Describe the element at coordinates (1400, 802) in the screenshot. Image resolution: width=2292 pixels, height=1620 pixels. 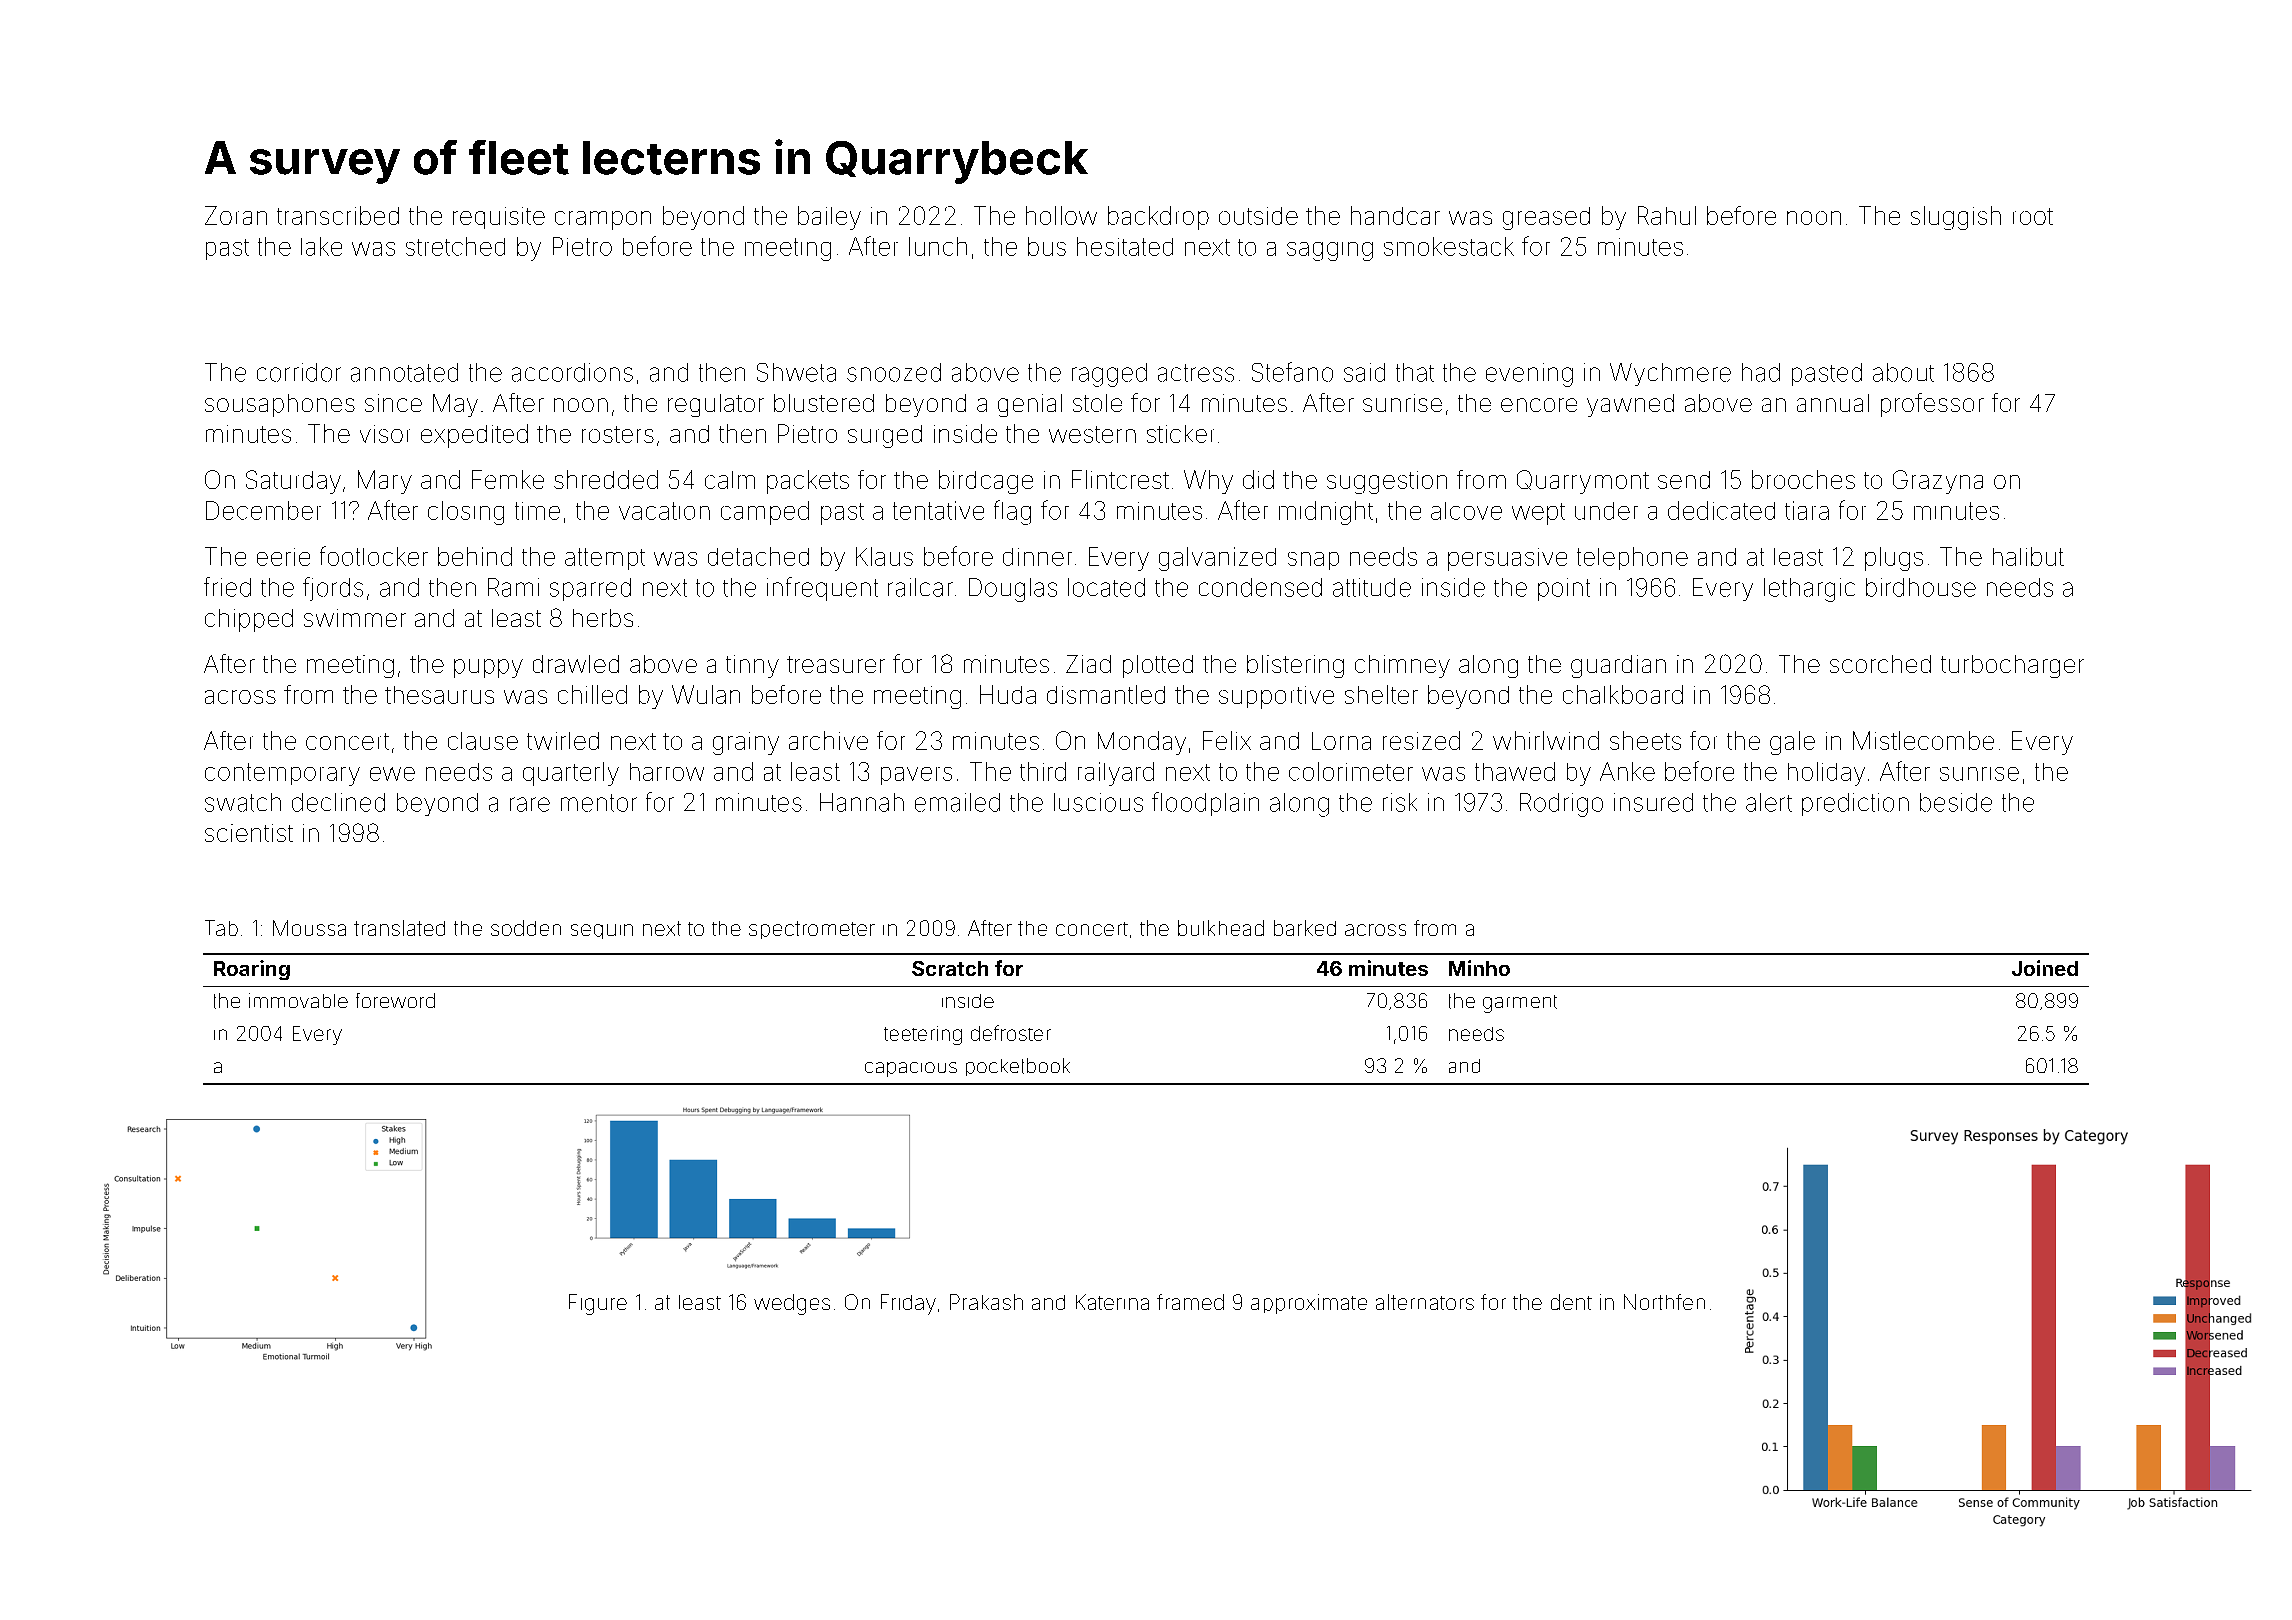
I see `risk` at that location.
